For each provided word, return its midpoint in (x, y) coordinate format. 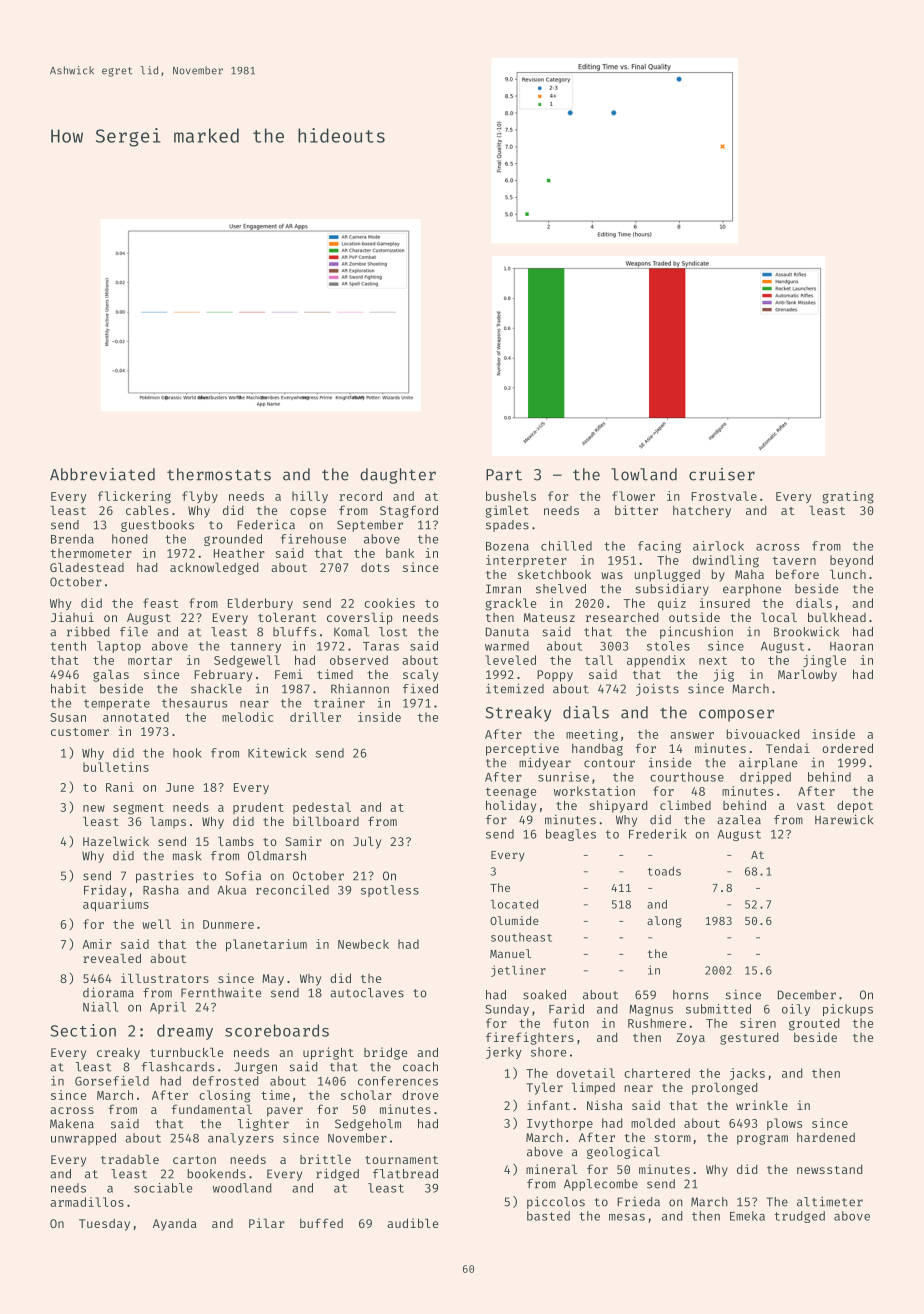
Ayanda (175, 1225)
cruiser (722, 474)
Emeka (747, 1216)
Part (504, 475)
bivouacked (763, 734)
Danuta (507, 632)
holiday (511, 806)
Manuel (510, 953)
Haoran (851, 646)
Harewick (844, 819)
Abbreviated (102, 474)
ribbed (88, 631)
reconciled (292, 890)
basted (548, 1216)
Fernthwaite (221, 992)
